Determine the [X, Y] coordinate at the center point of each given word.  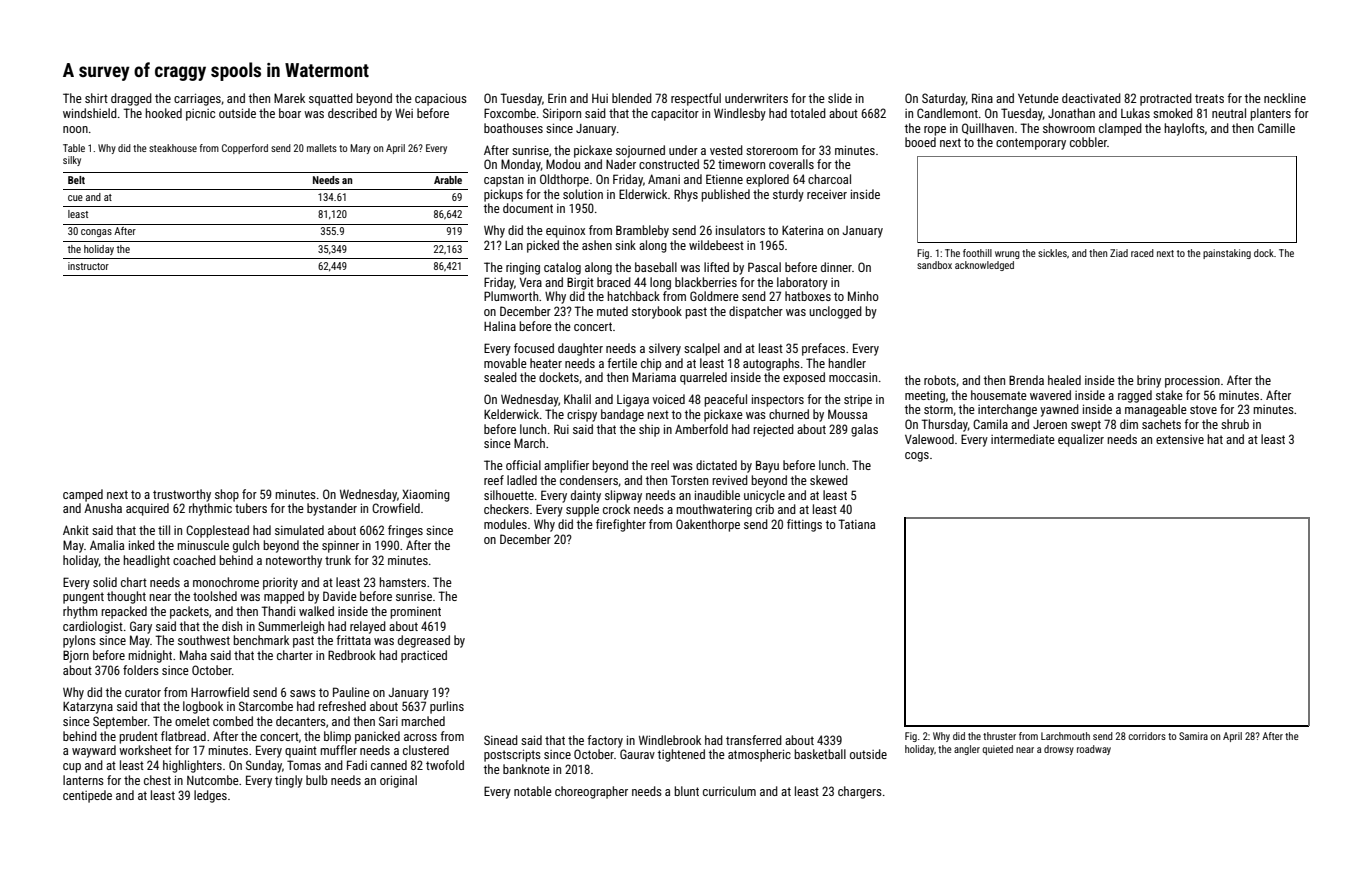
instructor [88, 266]
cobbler [1088, 142]
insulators [740, 230]
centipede [87, 796]
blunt [686, 791]
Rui [561, 429]
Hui [600, 98]
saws [303, 693]
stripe [858, 401]
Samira [1193, 736]
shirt [96, 98]
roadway [1094, 750]
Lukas [1135, 113]
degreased [424, 641]
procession [1192, 382]
